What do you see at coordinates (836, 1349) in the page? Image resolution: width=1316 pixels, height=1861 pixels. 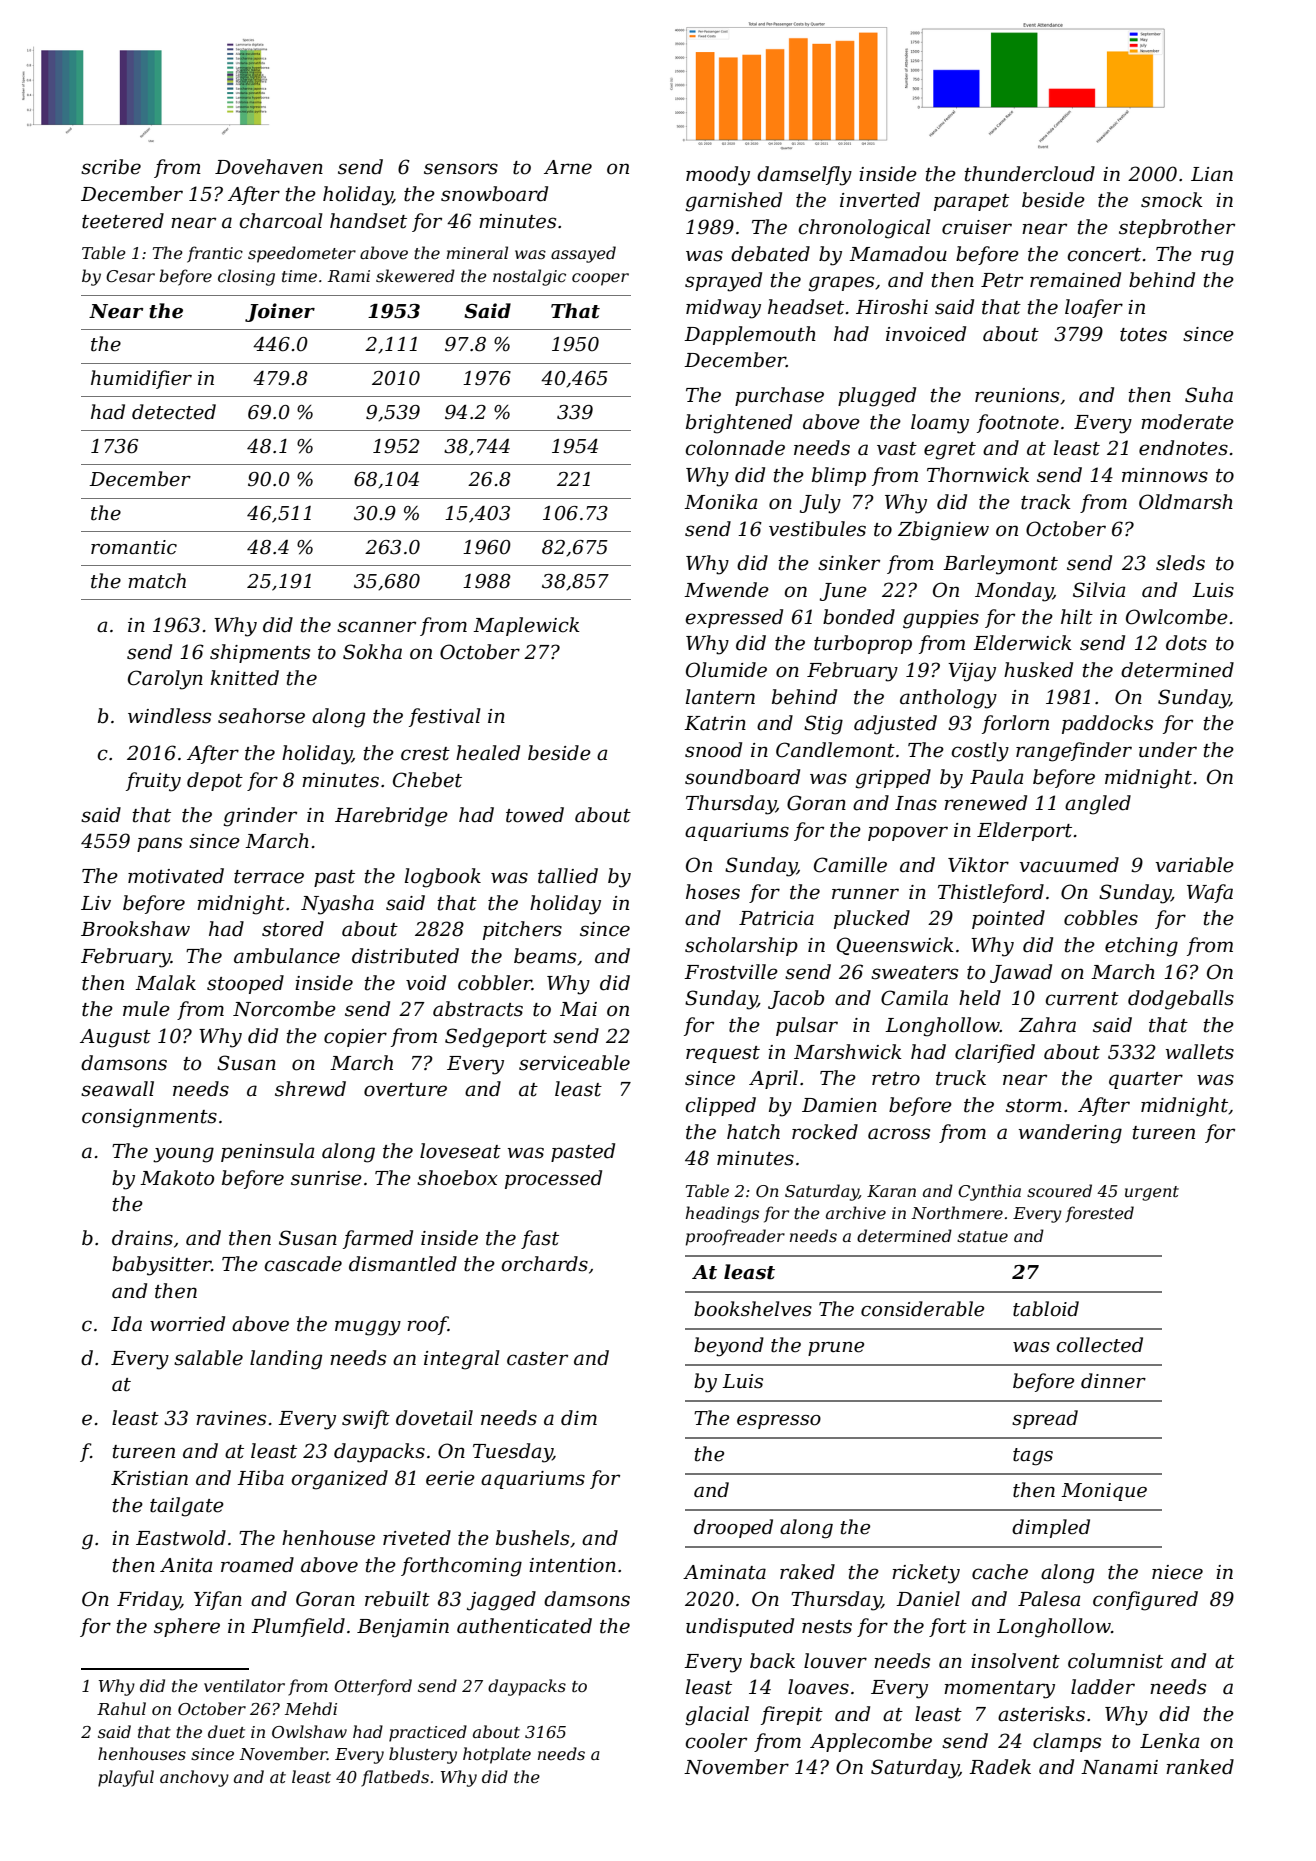 I see `prune` at bounding box center [836, 1349].
